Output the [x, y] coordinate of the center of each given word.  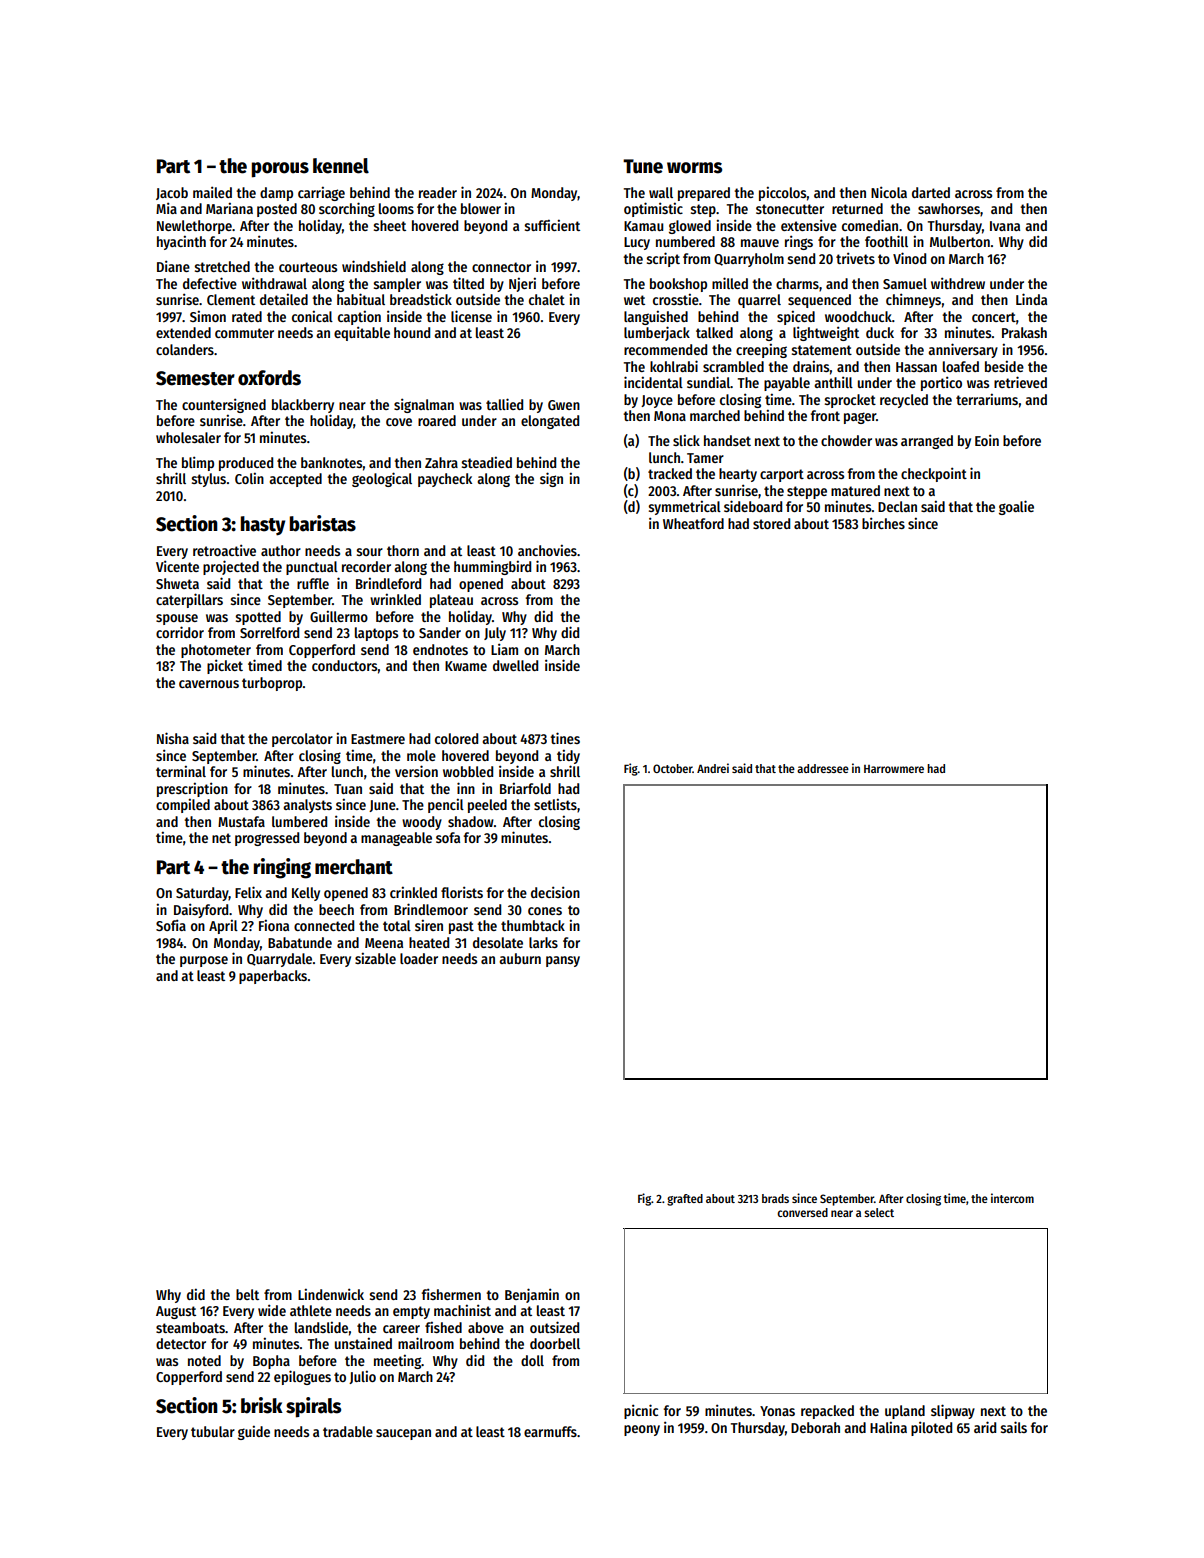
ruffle [313, 583]
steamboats [190, 1327]
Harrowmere [894, 769]
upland [905, 1412]
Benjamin [532, 1295]
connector [501, 267]
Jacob [172, 193]
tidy [568, 756]
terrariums [987, 399]
